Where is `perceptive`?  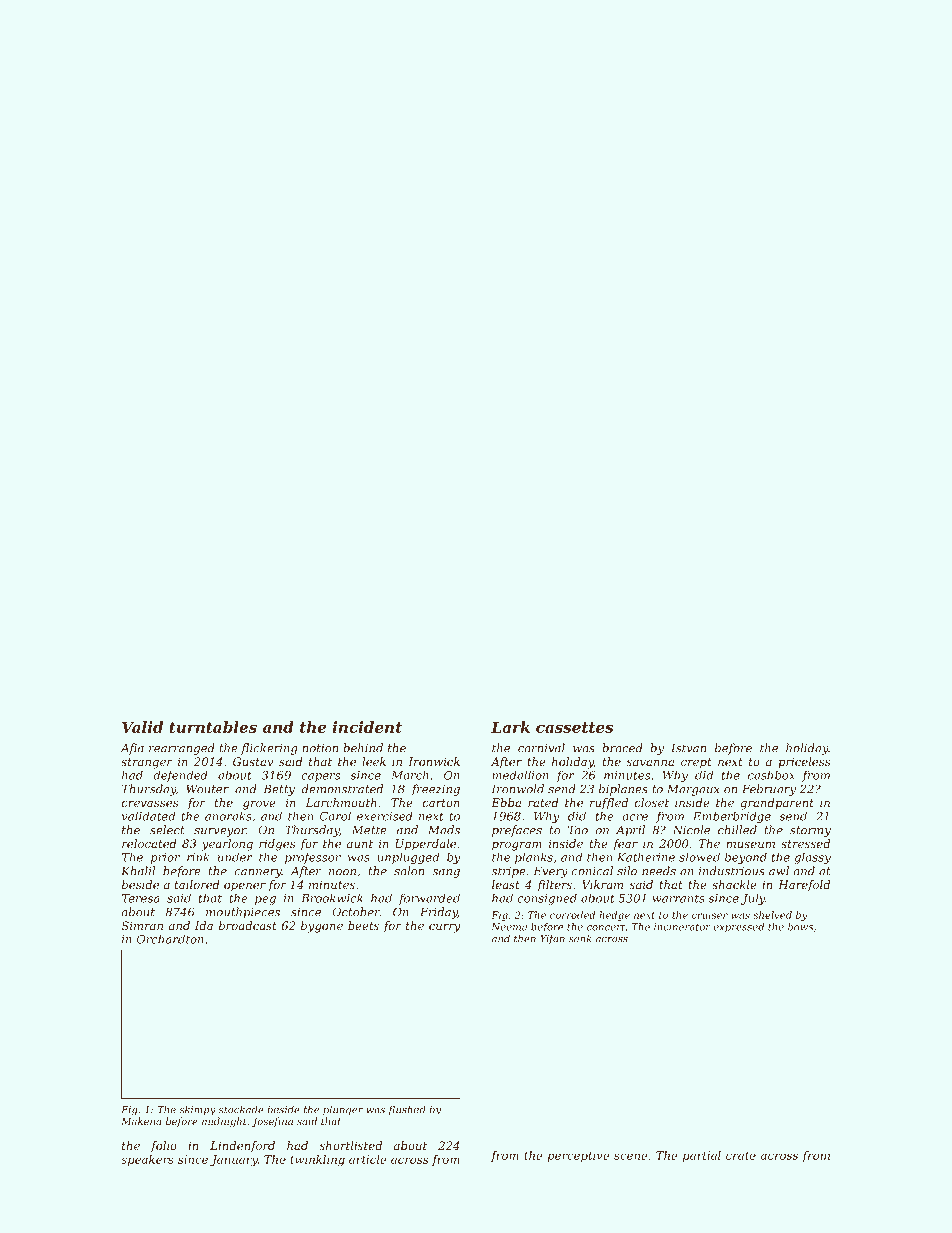
perceptive is located at coordinates (578, 1156).
